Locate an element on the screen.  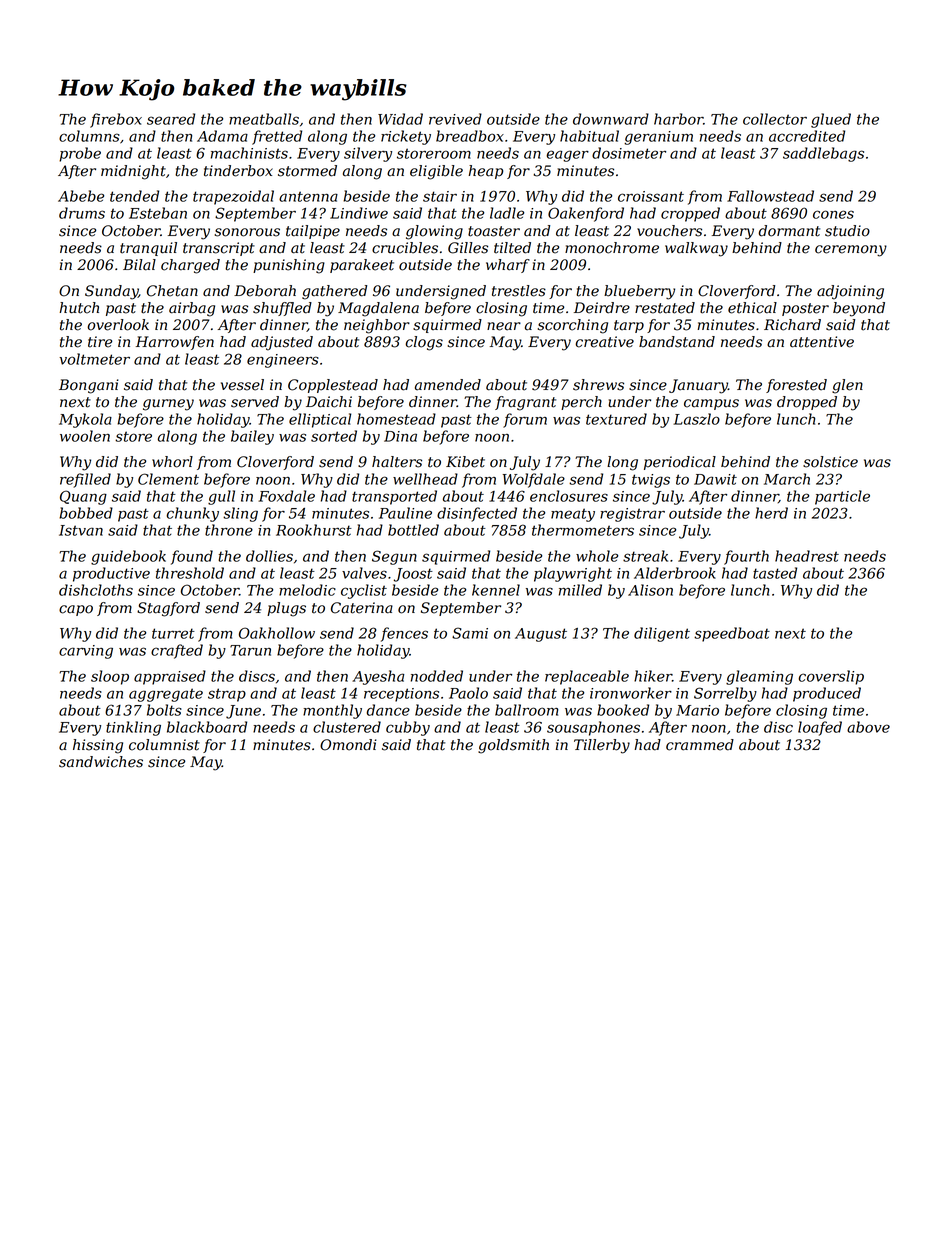
Wolfdale is located at coordinates (534, 480).
